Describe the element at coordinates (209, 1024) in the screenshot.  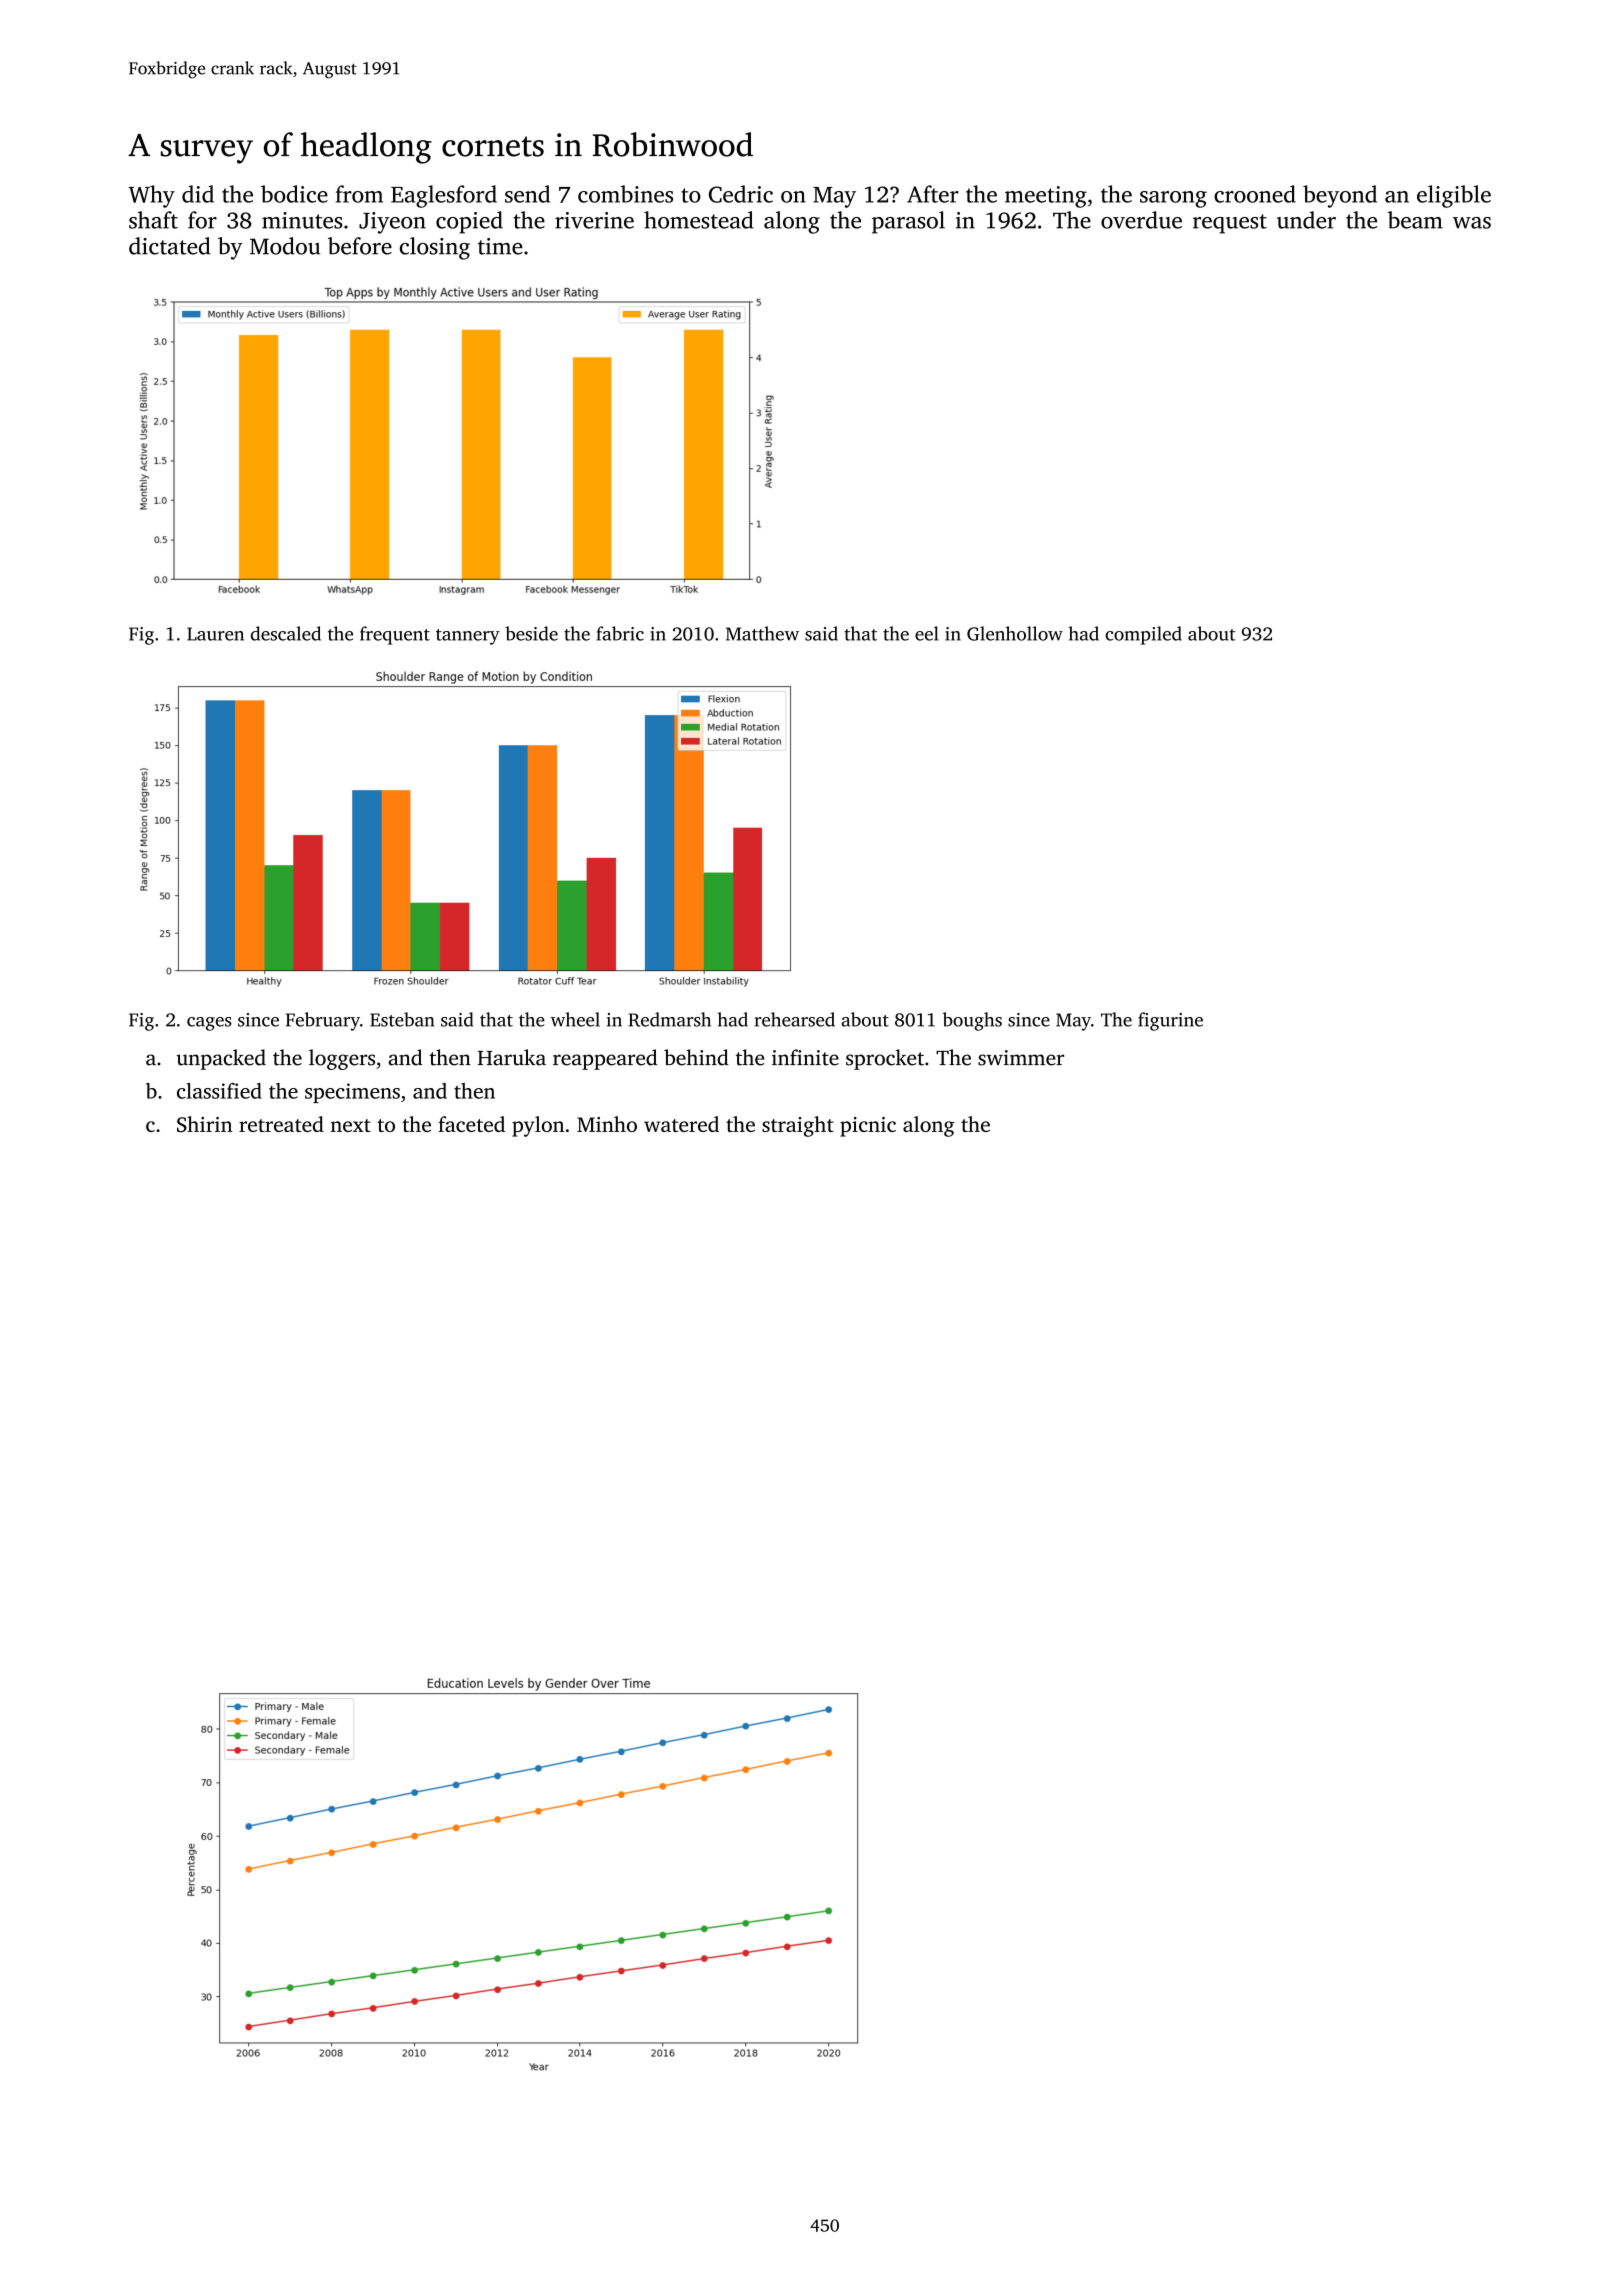
I see `cages` at that location.
